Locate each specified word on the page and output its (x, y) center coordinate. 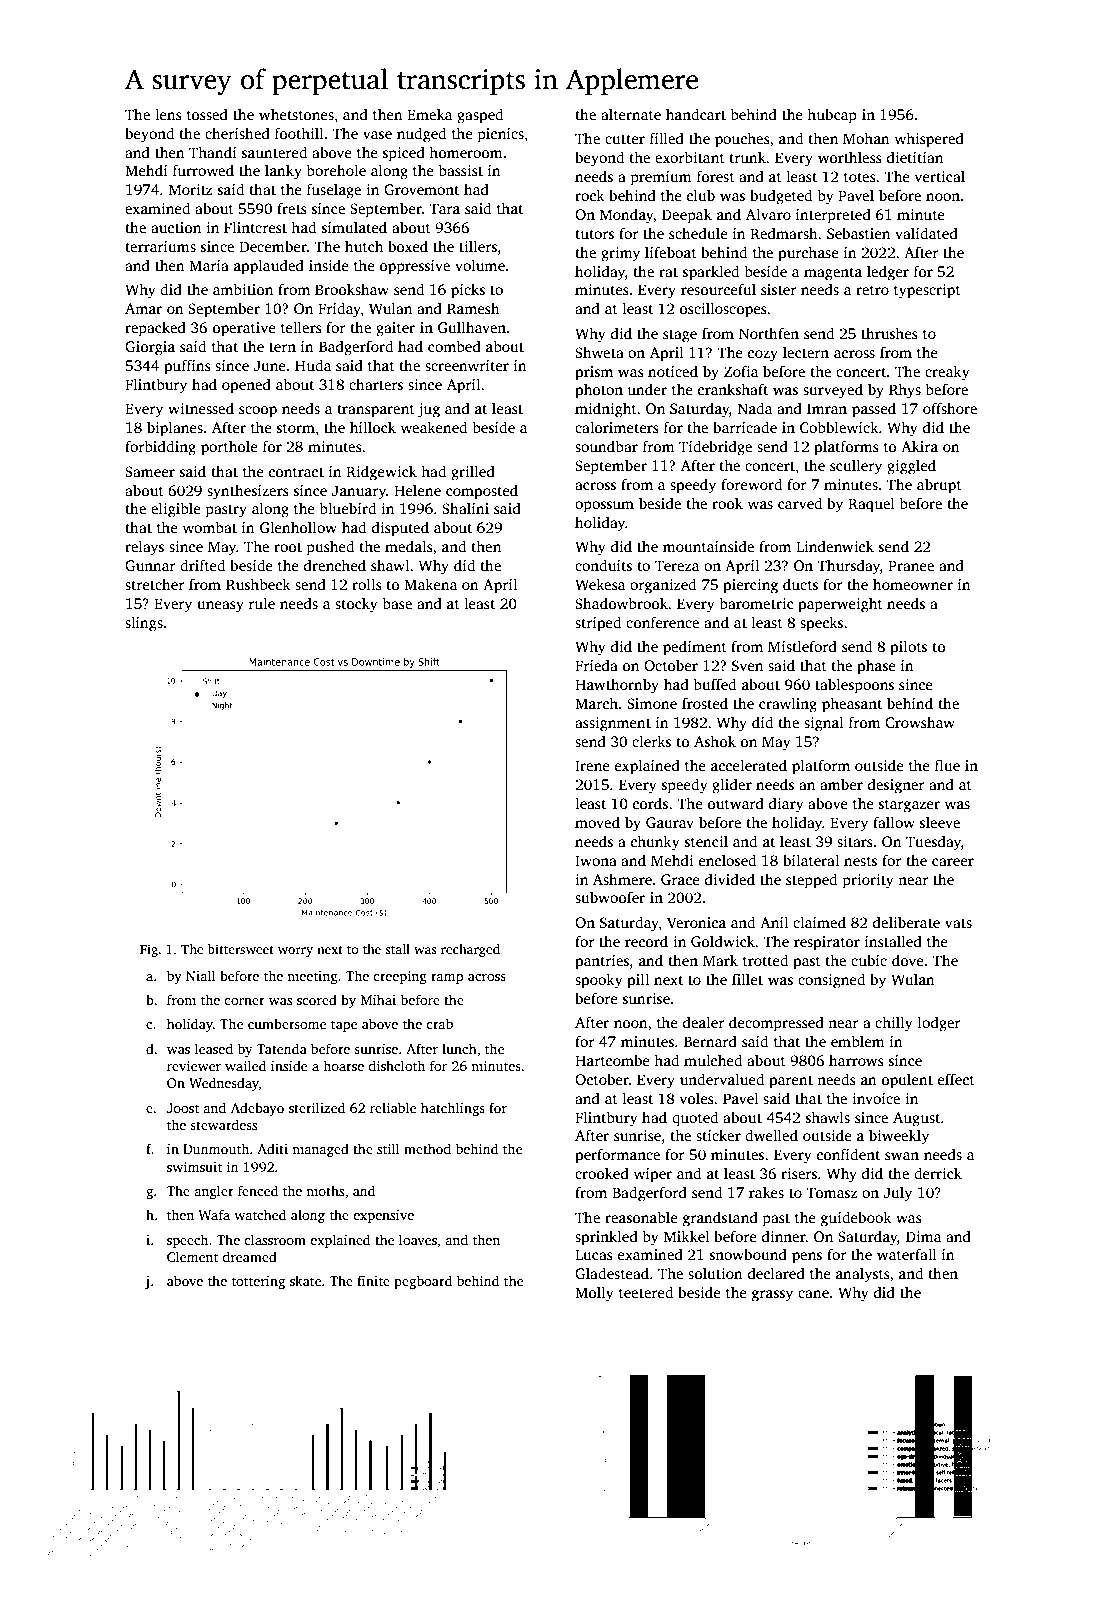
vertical (939, 176)
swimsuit (194, 1167)
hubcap (832, 116)
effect (956, 1079)
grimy (620, 254)
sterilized (317, 1107)
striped (598, 624)
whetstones (296, 114)
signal (824, 724)
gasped (480, 116)
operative (244, 329)
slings (144, 624)
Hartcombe (612, 1060)
